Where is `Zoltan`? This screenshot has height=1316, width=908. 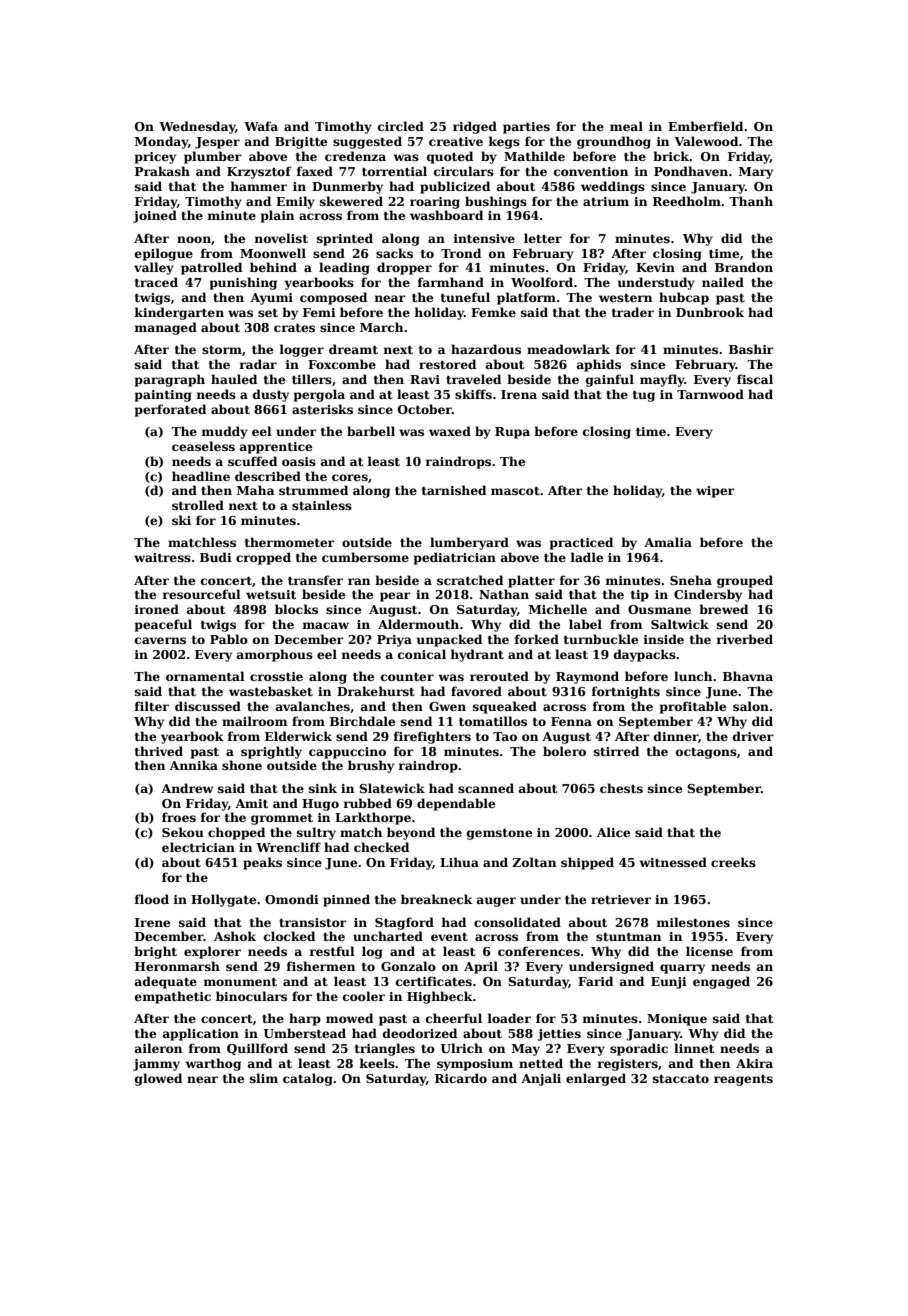 Zoltan is located at coordinates (534, 862).
